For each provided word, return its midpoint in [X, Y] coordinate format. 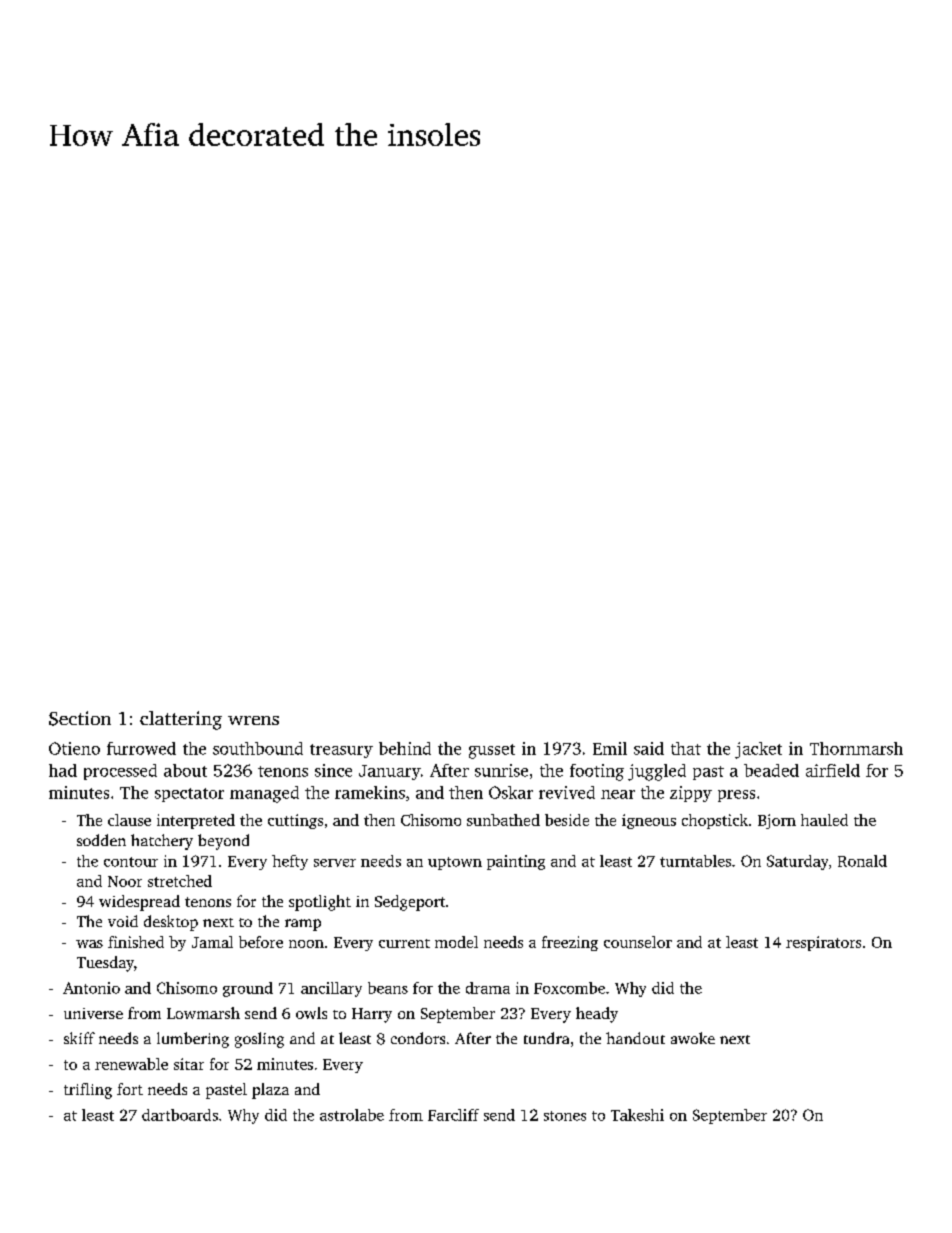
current [404, 943]
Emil [610, 748]
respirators [823, 943]
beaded [771, 770]
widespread [139, 903]
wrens [253, 720]
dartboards [180, 1115]
